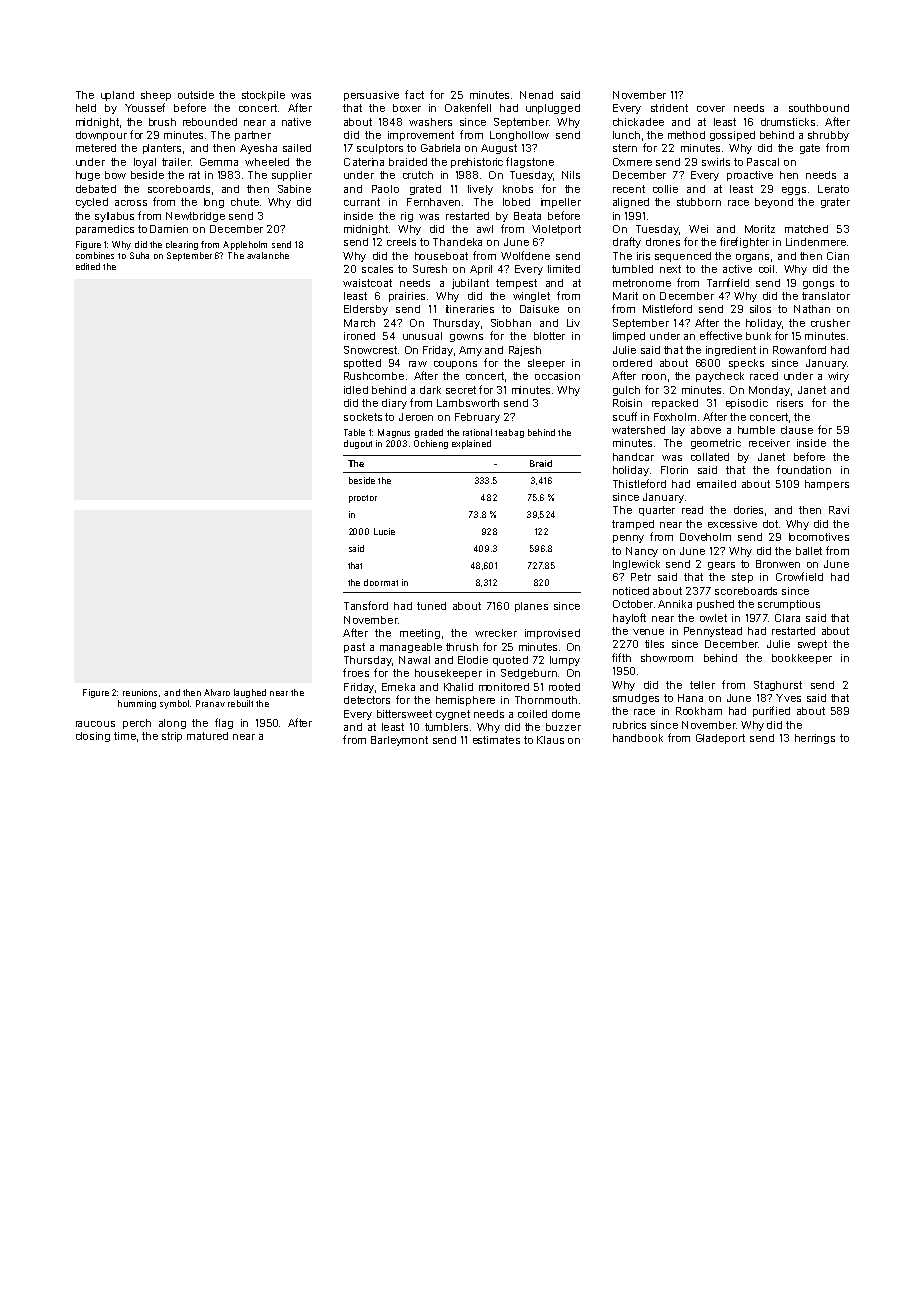 The width and height of the document is (924, 1308). I want to click on spotted, so click(362, 364).
